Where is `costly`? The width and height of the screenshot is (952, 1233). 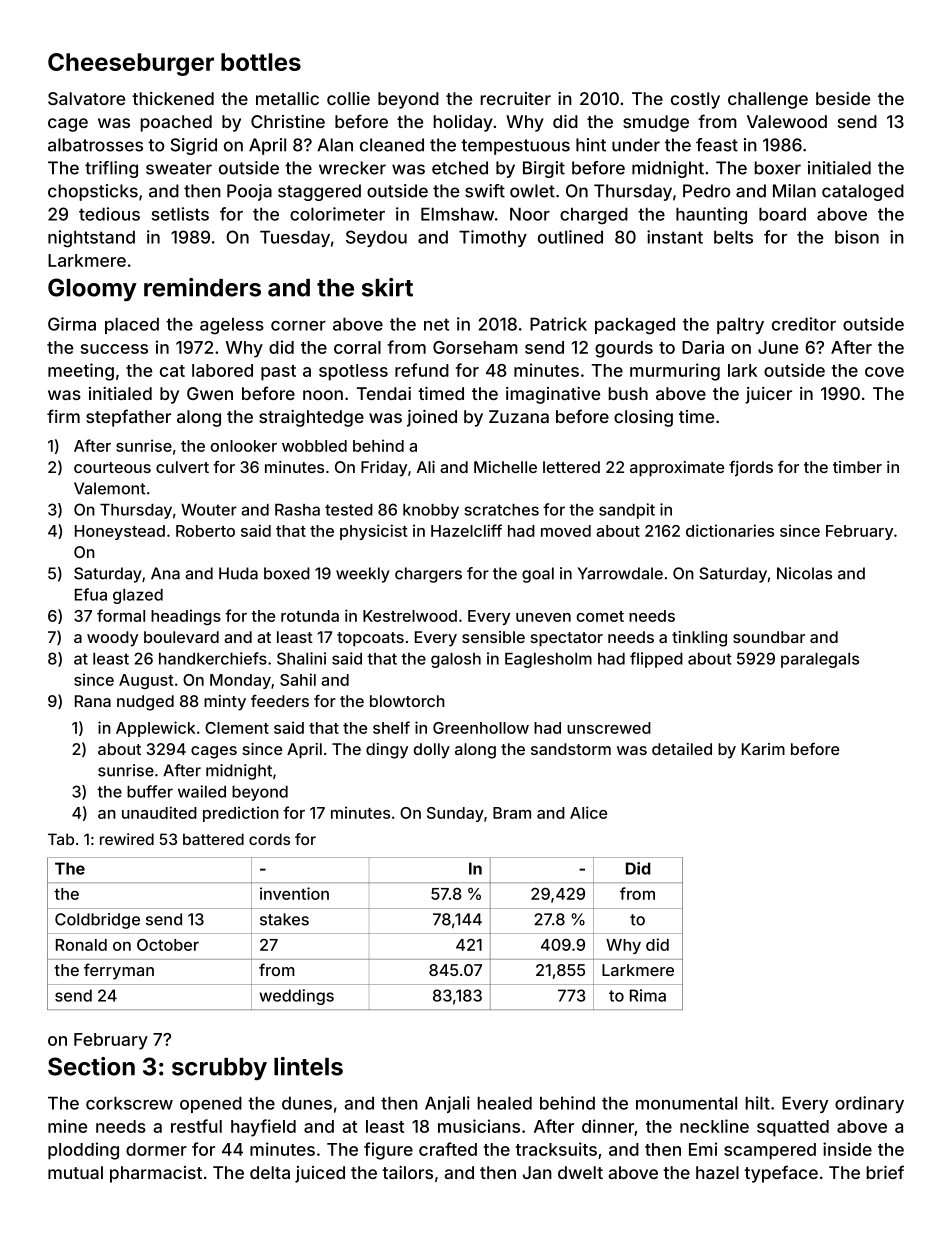
costly is located at coordinates (695, 100).
